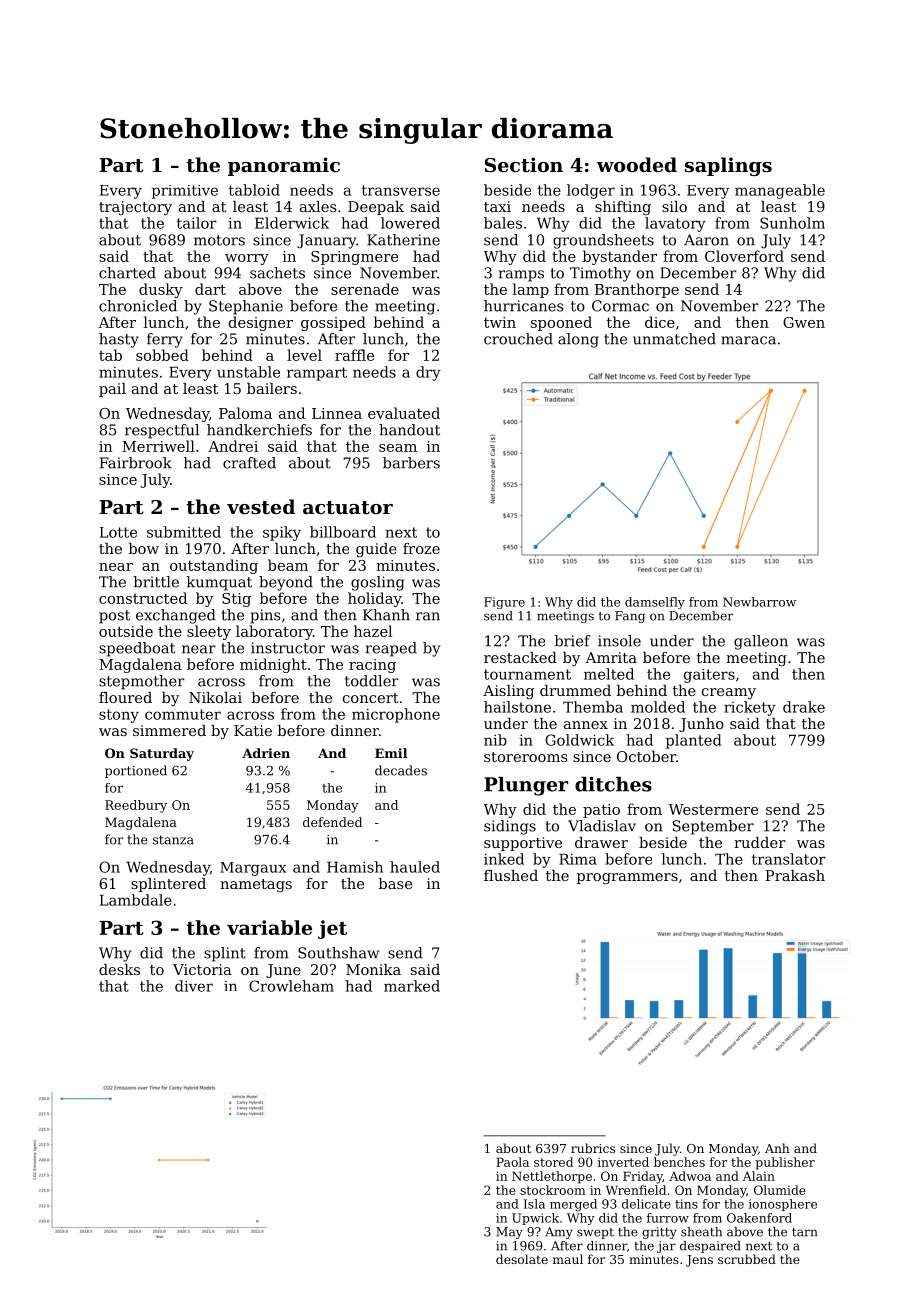 Image resolution: width=924 pixels, height=1308 pixels. What do you see at coordinates (728, 166) in the screenshot?
I see `saplings` at bounding box center [728, 166].
